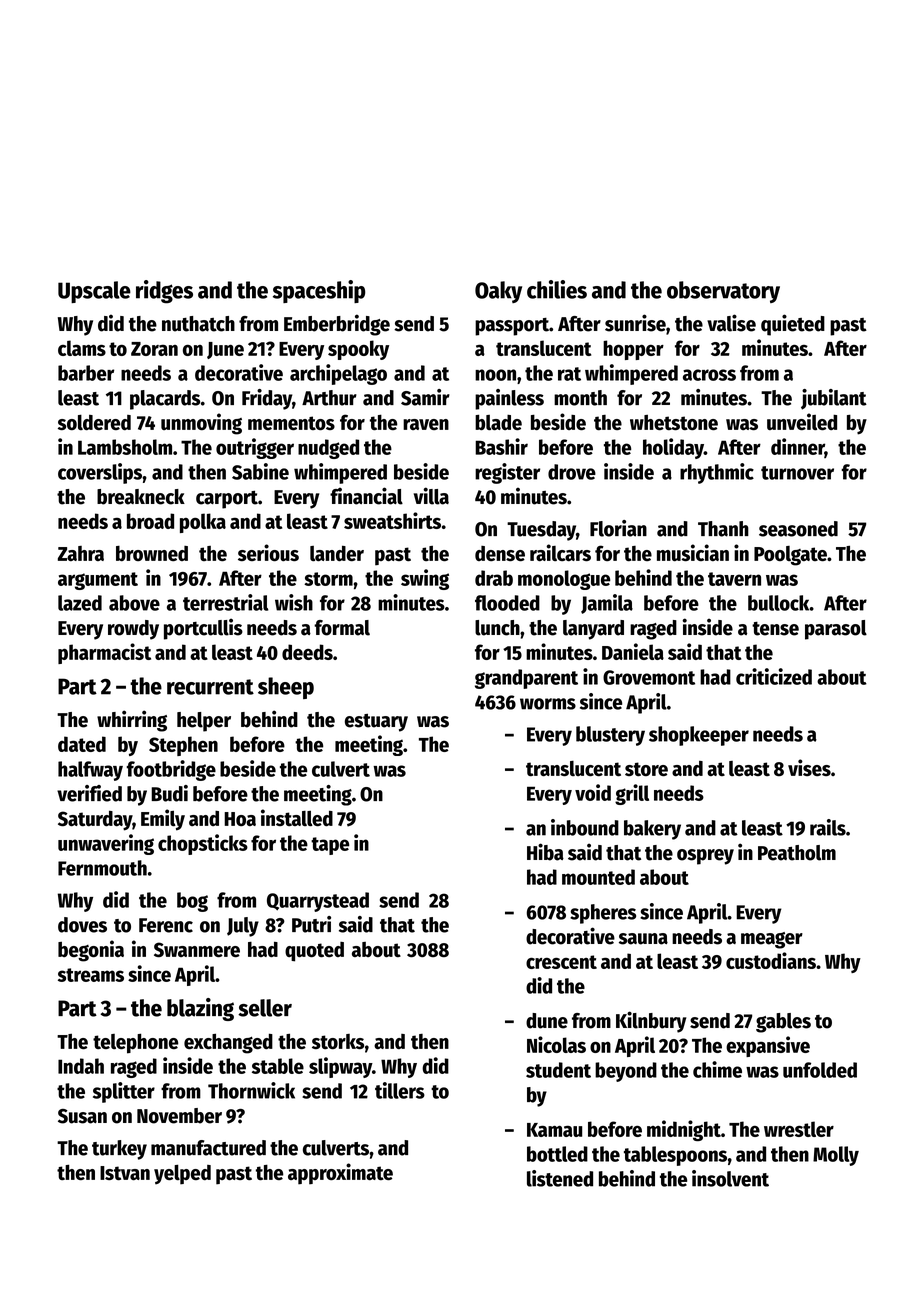  What do you see at coordinates (547, 1021) in the screenshot?
I see `dune` at bounding box center [547, 1021].
